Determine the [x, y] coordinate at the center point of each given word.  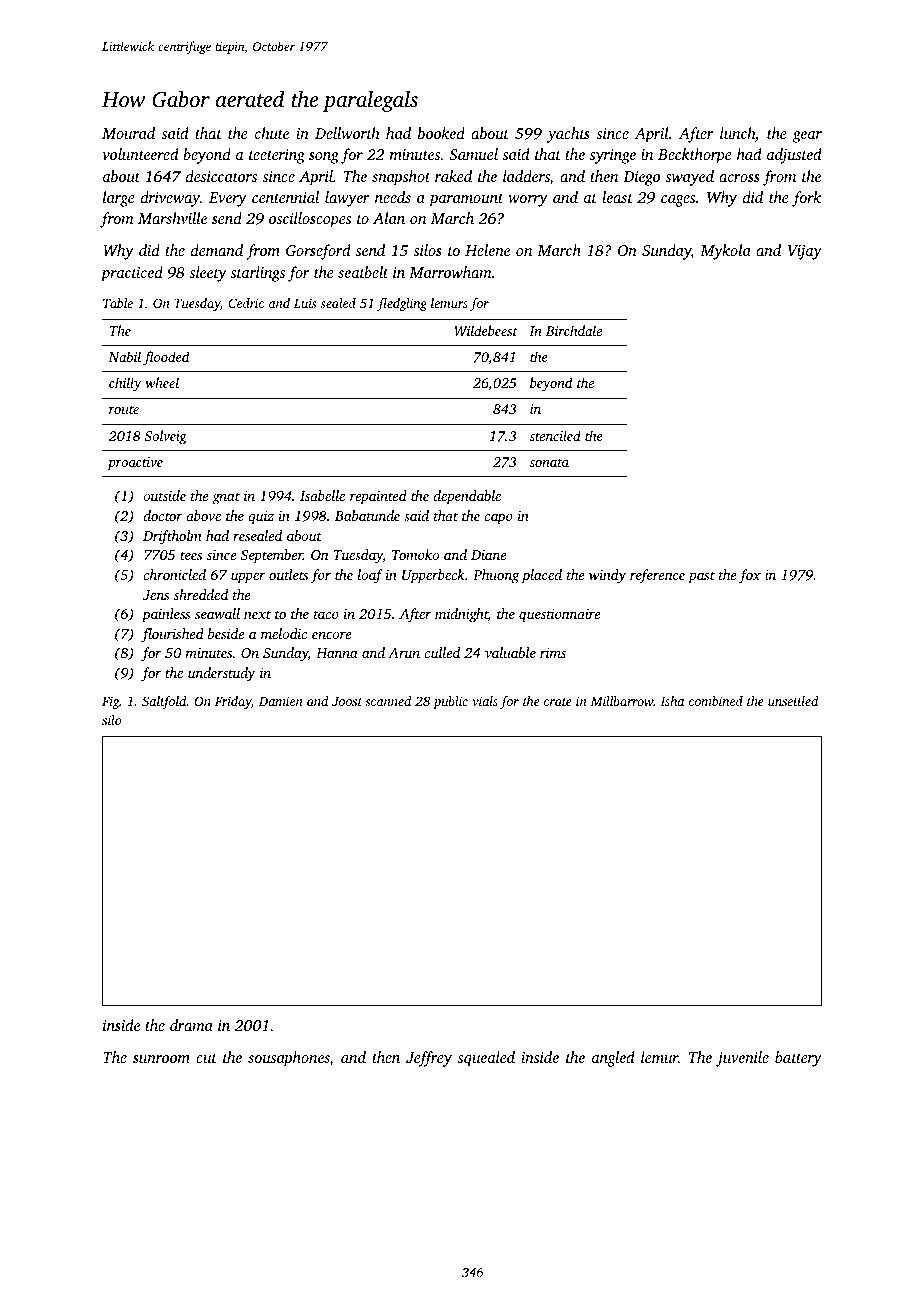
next [257, 614]
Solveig [166, 437]
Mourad [128, 133]
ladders [526, 177]
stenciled [555, 435]
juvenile [742, 1059]
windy [607, 576]
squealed [486, 1059]
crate [558, 702]
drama [191, 1025]
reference [657, 576]
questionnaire [560, 615]
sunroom [161, 1059]
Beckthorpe [695, 156]
